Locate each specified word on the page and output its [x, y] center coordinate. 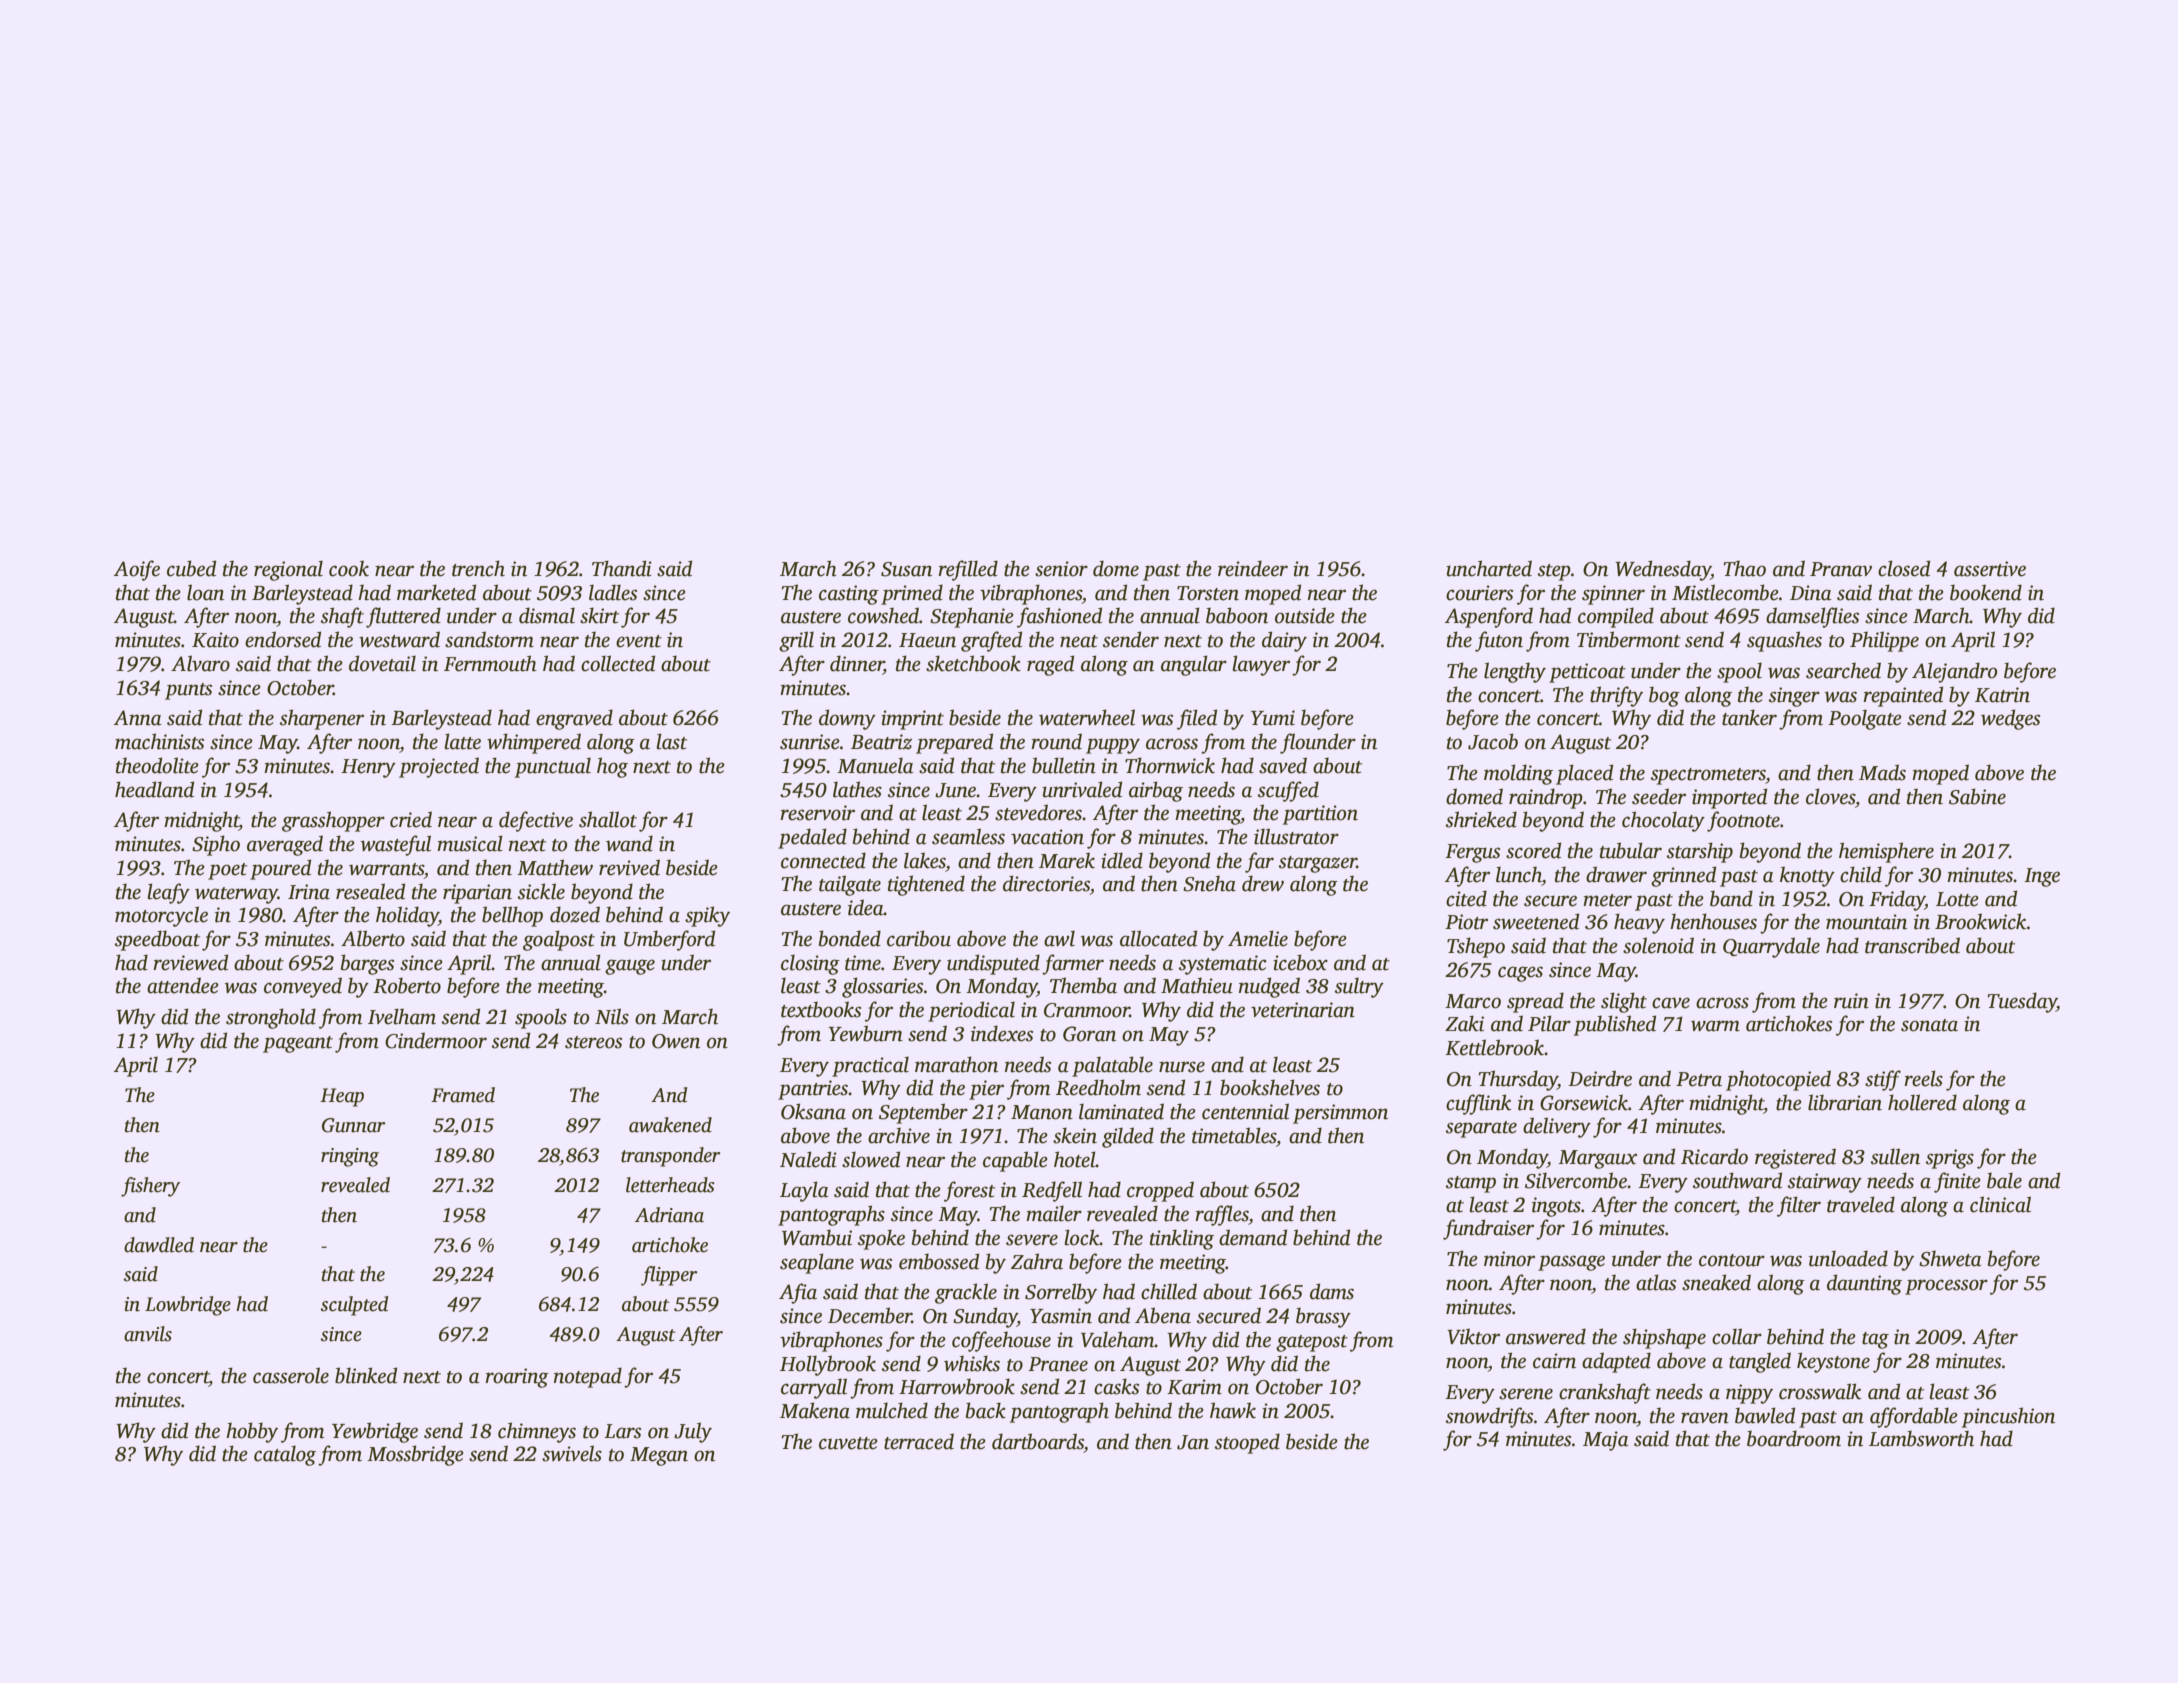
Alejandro [1954, 672]
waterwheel [1087, 717]
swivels [572, 1453]
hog [612, 767]
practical [870, 1066]
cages [1520, 974]
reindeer [1253, 568]
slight [1624, 1002]
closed [1904, 568]
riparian [477, 894]
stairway [1825, 1183]
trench [478, 568]
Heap [342, 1097]
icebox [1300, 962]
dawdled [159, 1245]
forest [969, 1191]
